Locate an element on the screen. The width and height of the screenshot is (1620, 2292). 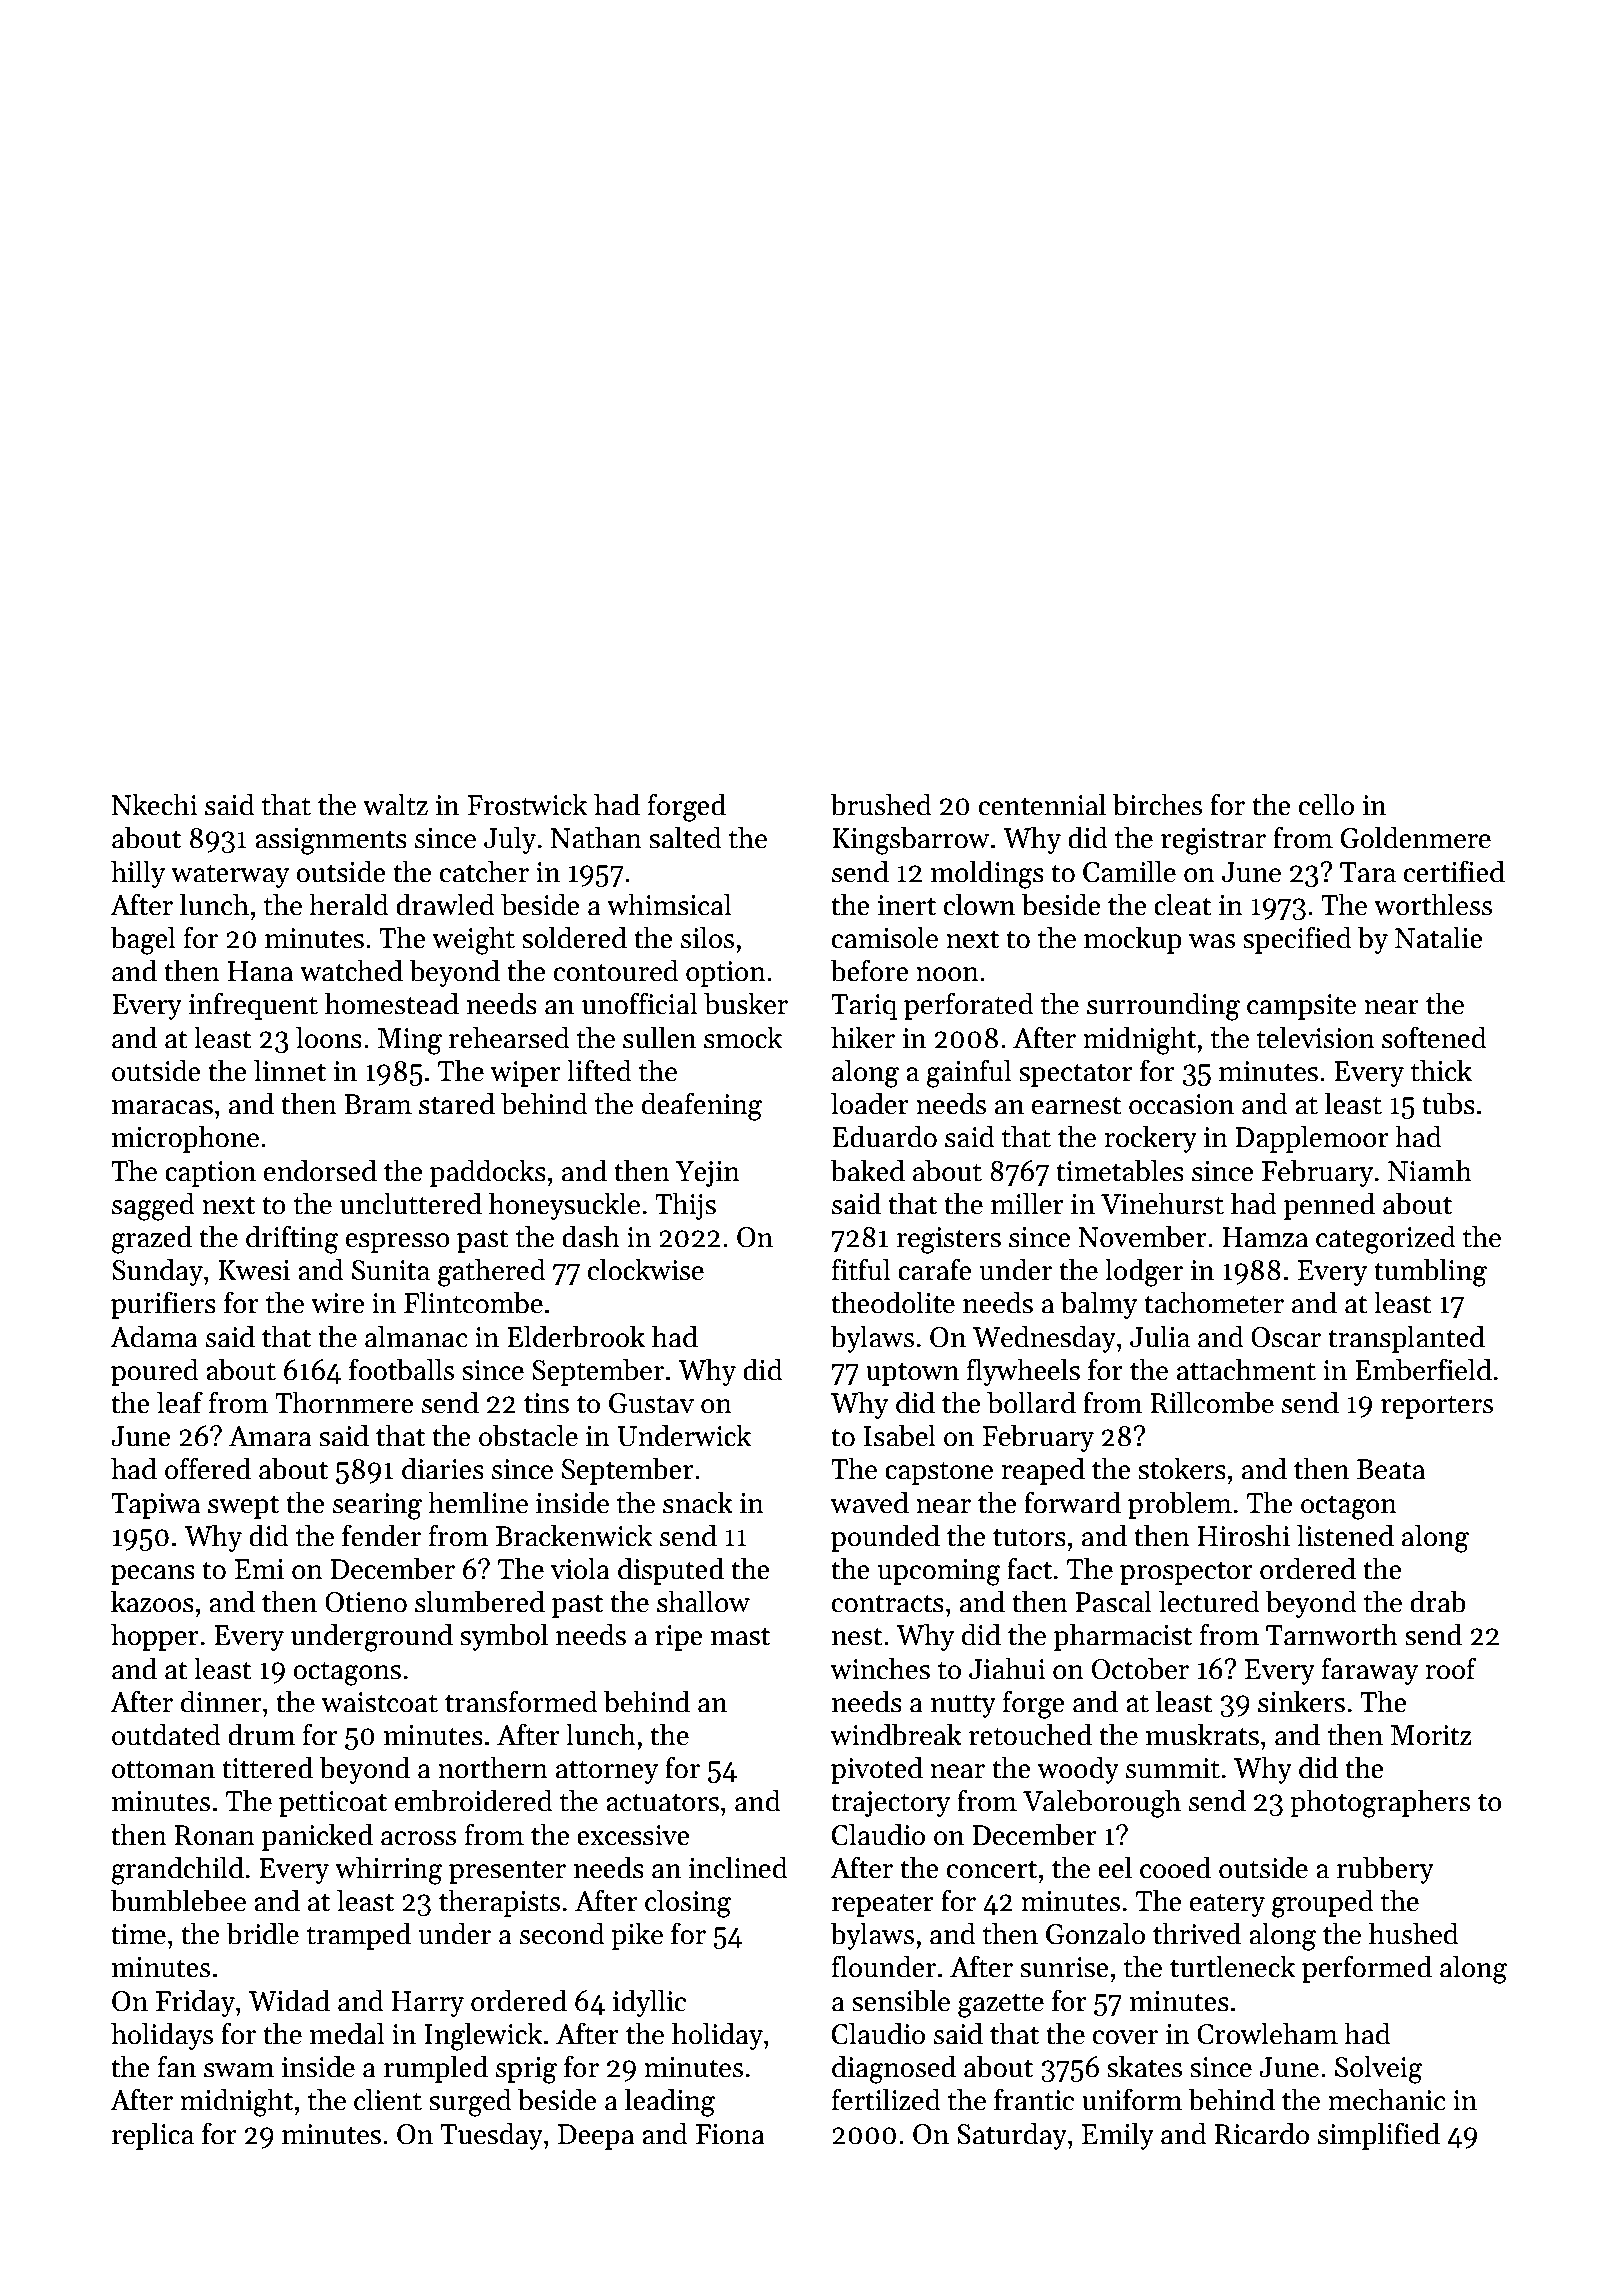
thrived is located at coordinates (1197, 1933).
